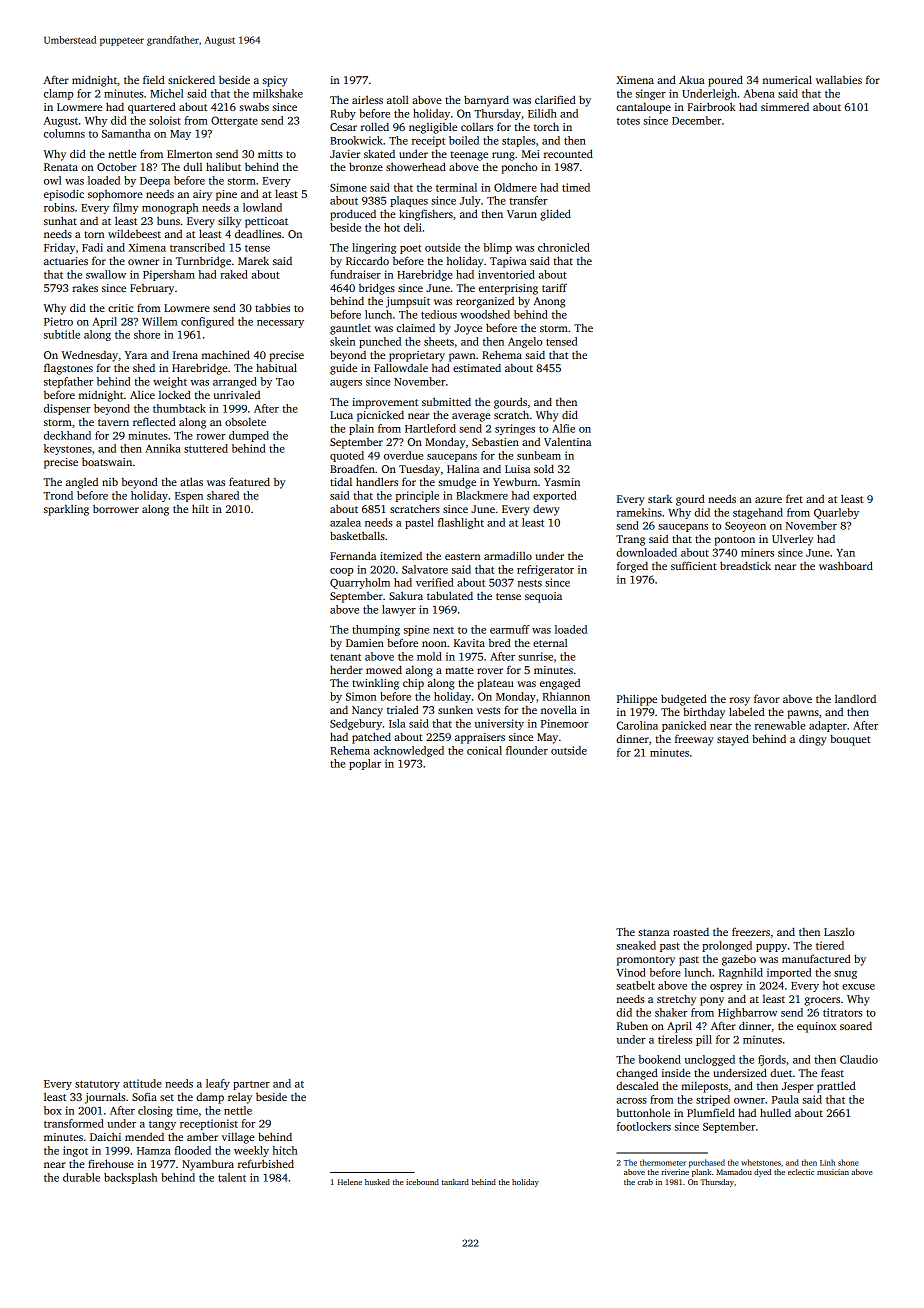  I want to click on freezers, so click(751, 931).
